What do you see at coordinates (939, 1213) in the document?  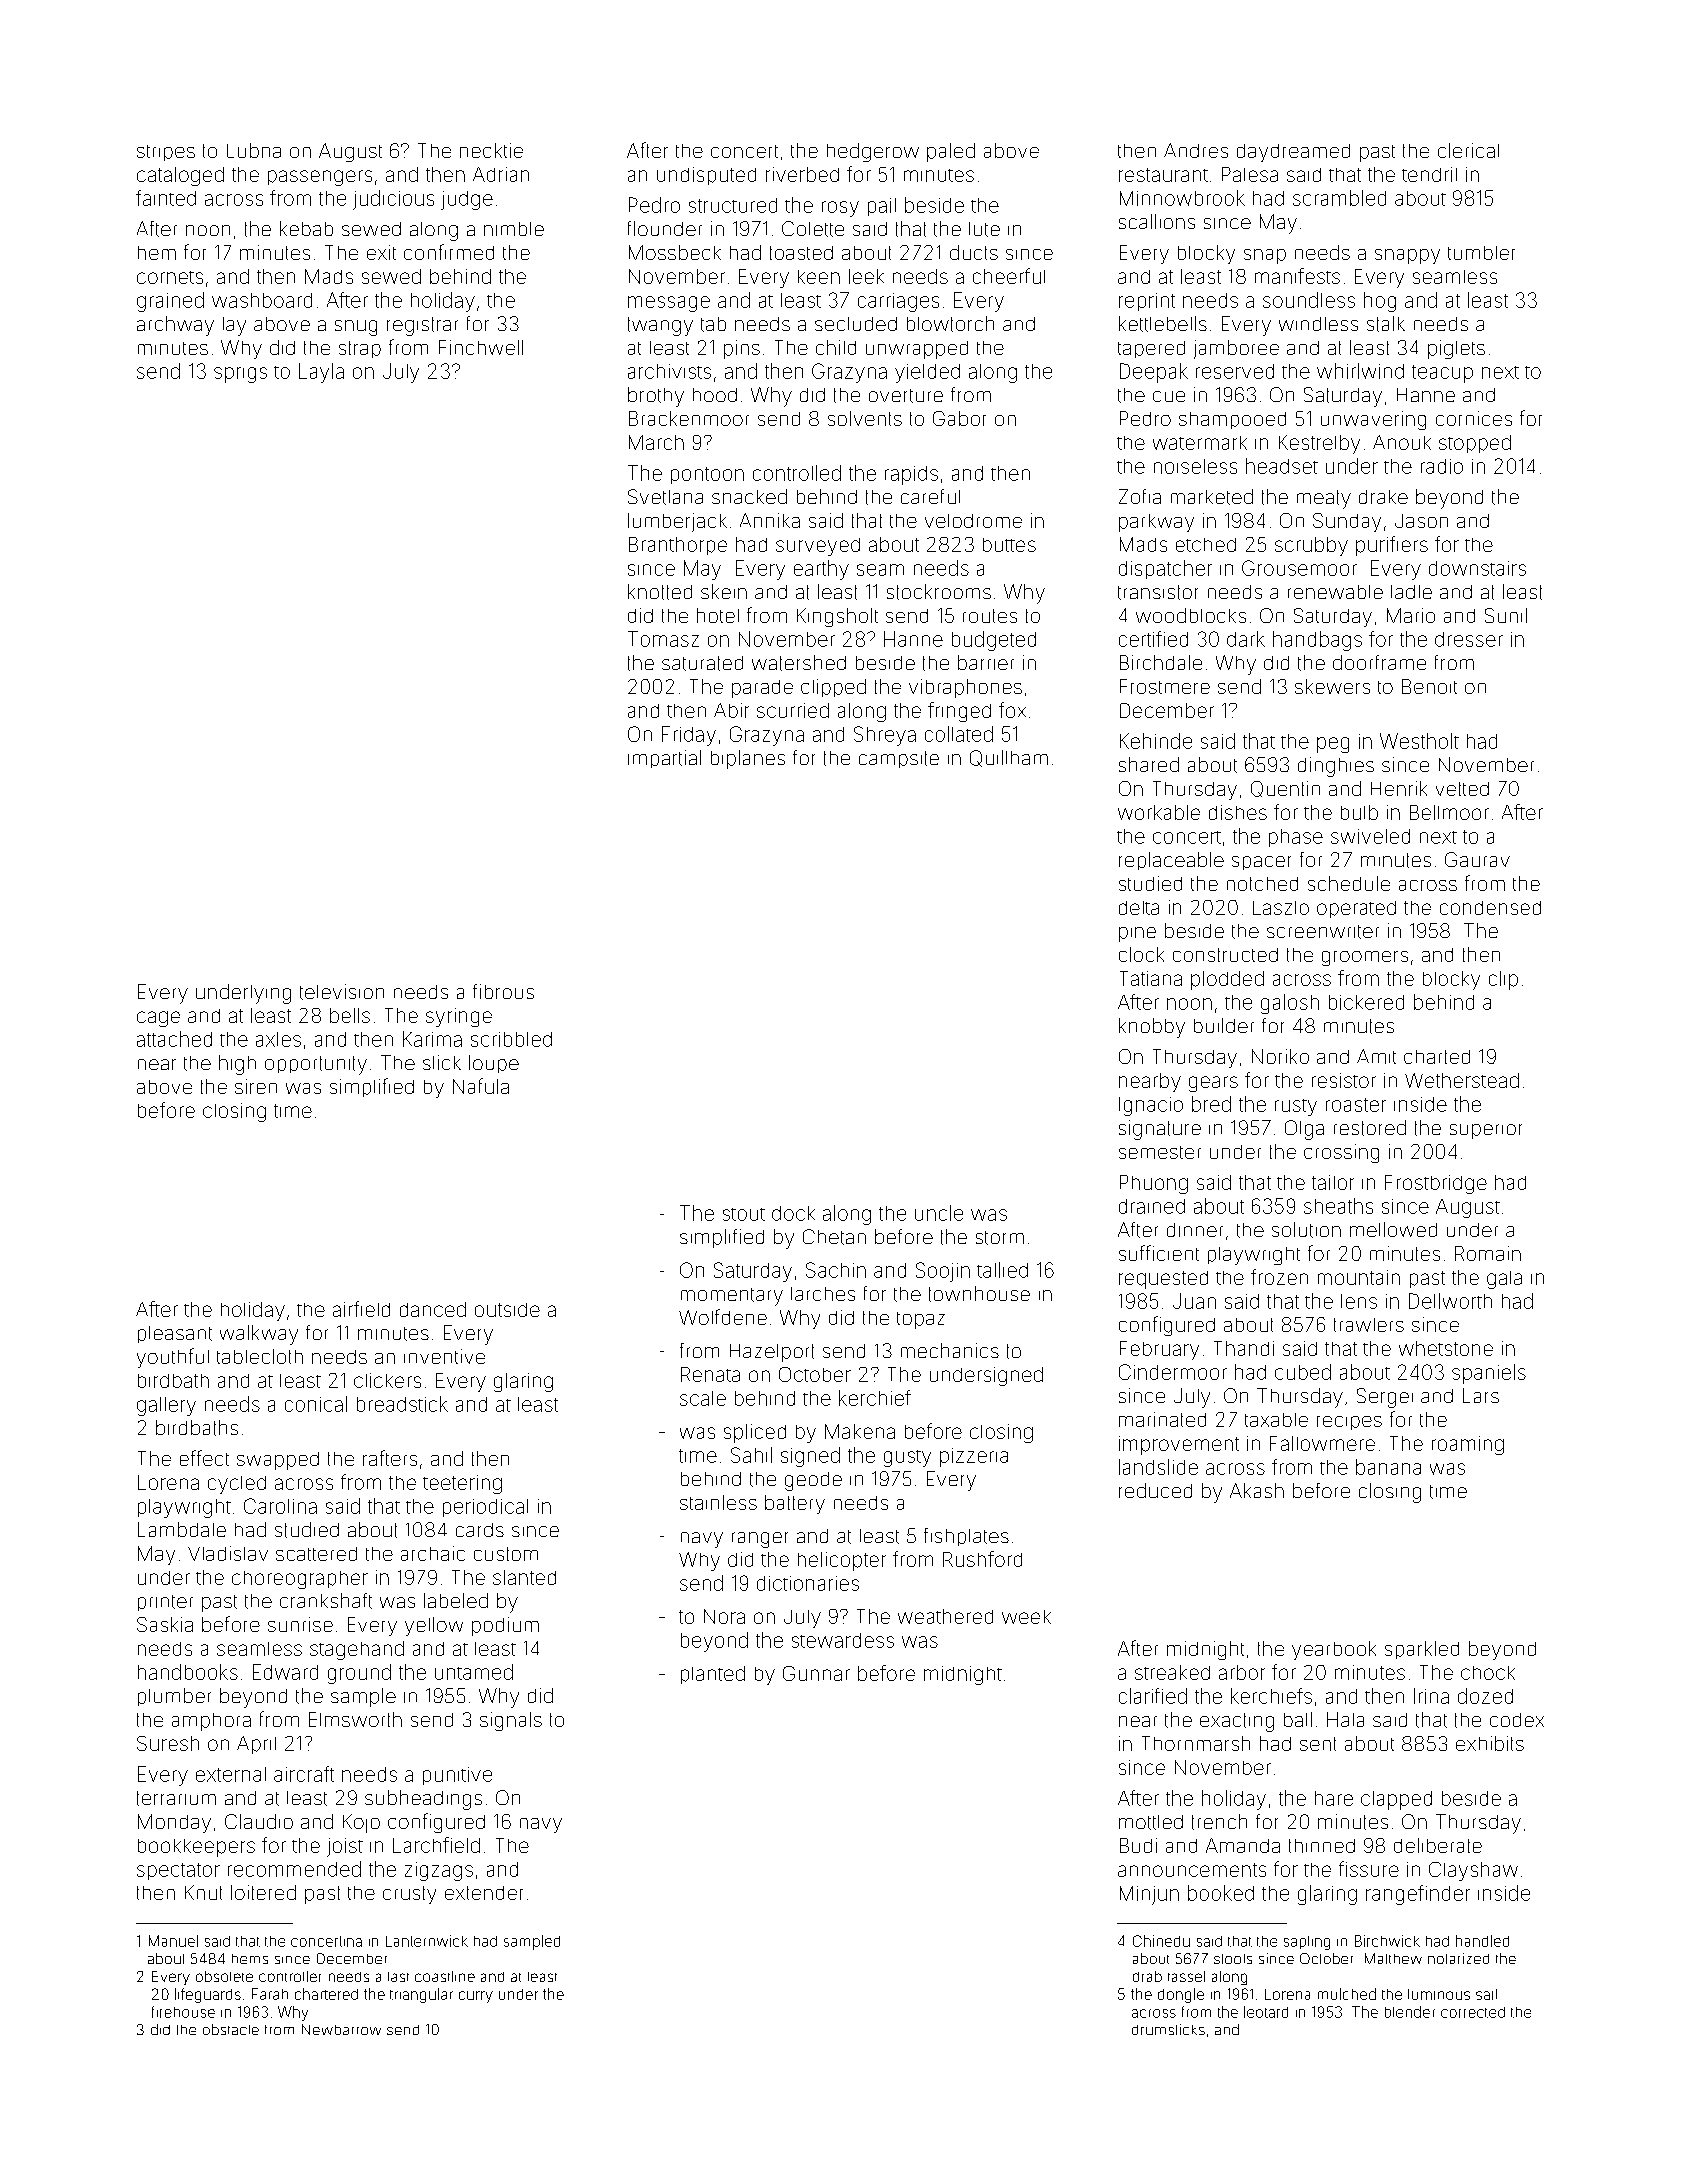 I see `uncle` at bounding box center [939, 1213].
